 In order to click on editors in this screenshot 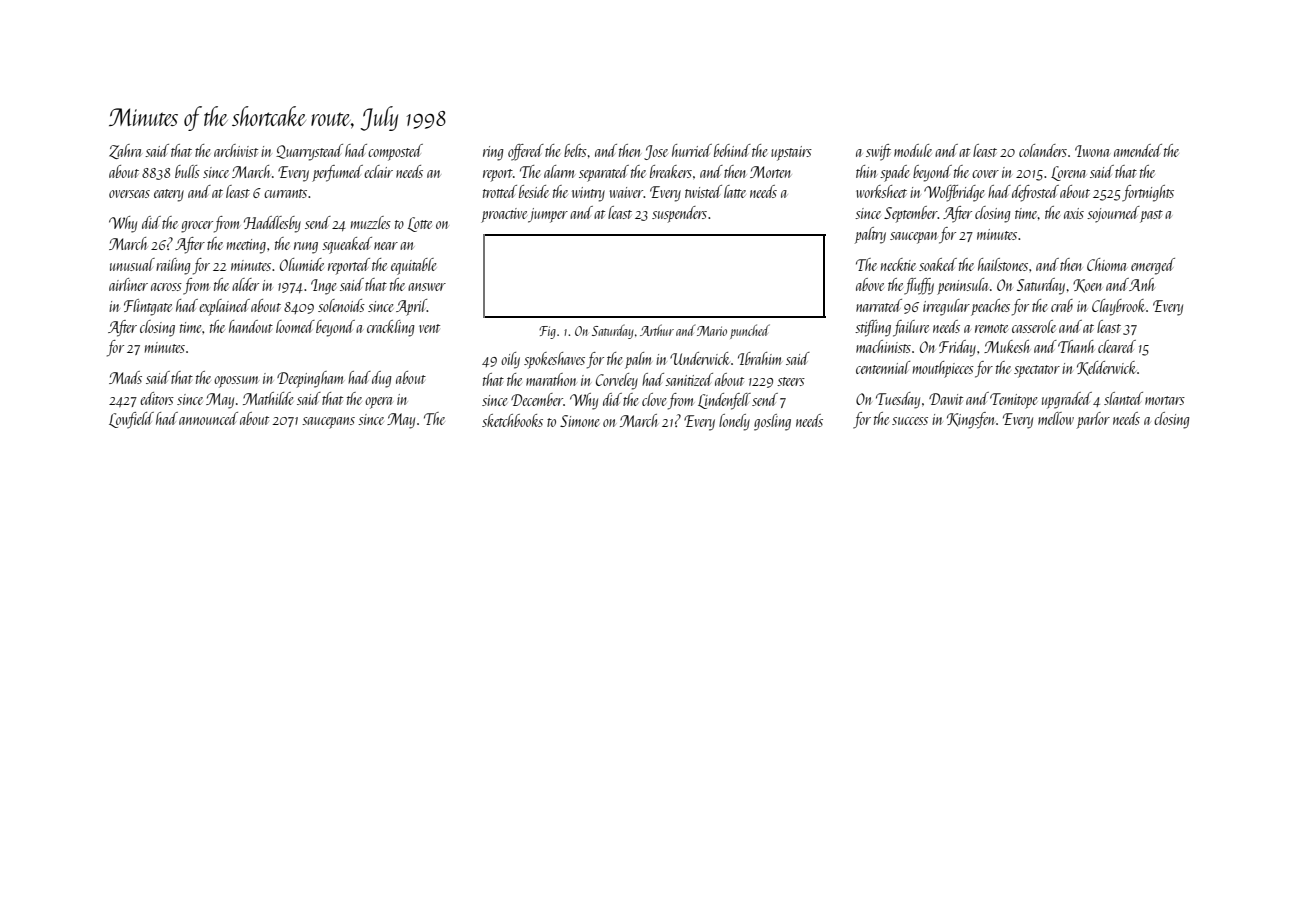, I will do `click(157, 398)`.
